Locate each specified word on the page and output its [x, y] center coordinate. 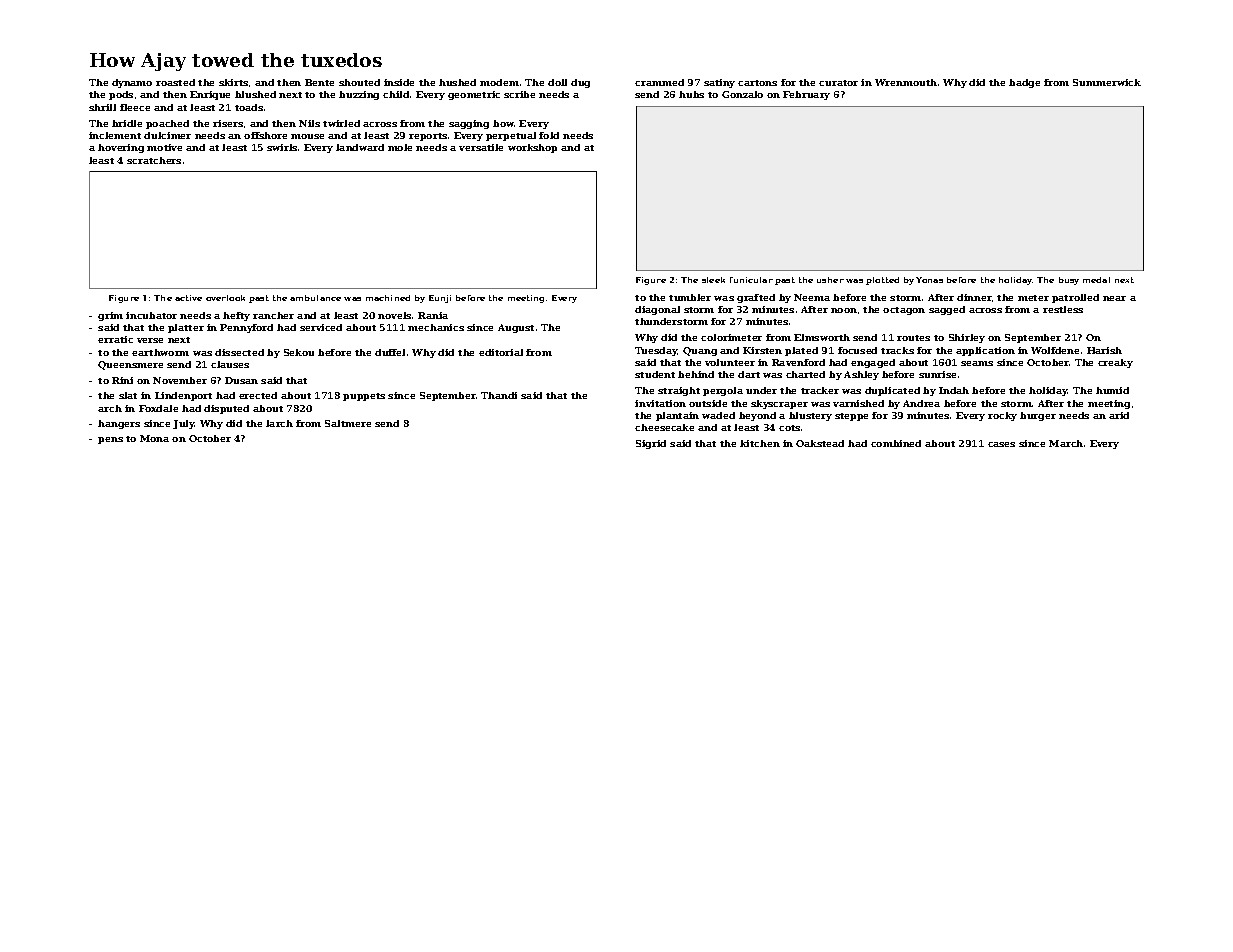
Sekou [299, 352]
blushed [255, 94]
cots [789, 428]
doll [557, 82]
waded [718, 415]
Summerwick [1107, 82]
